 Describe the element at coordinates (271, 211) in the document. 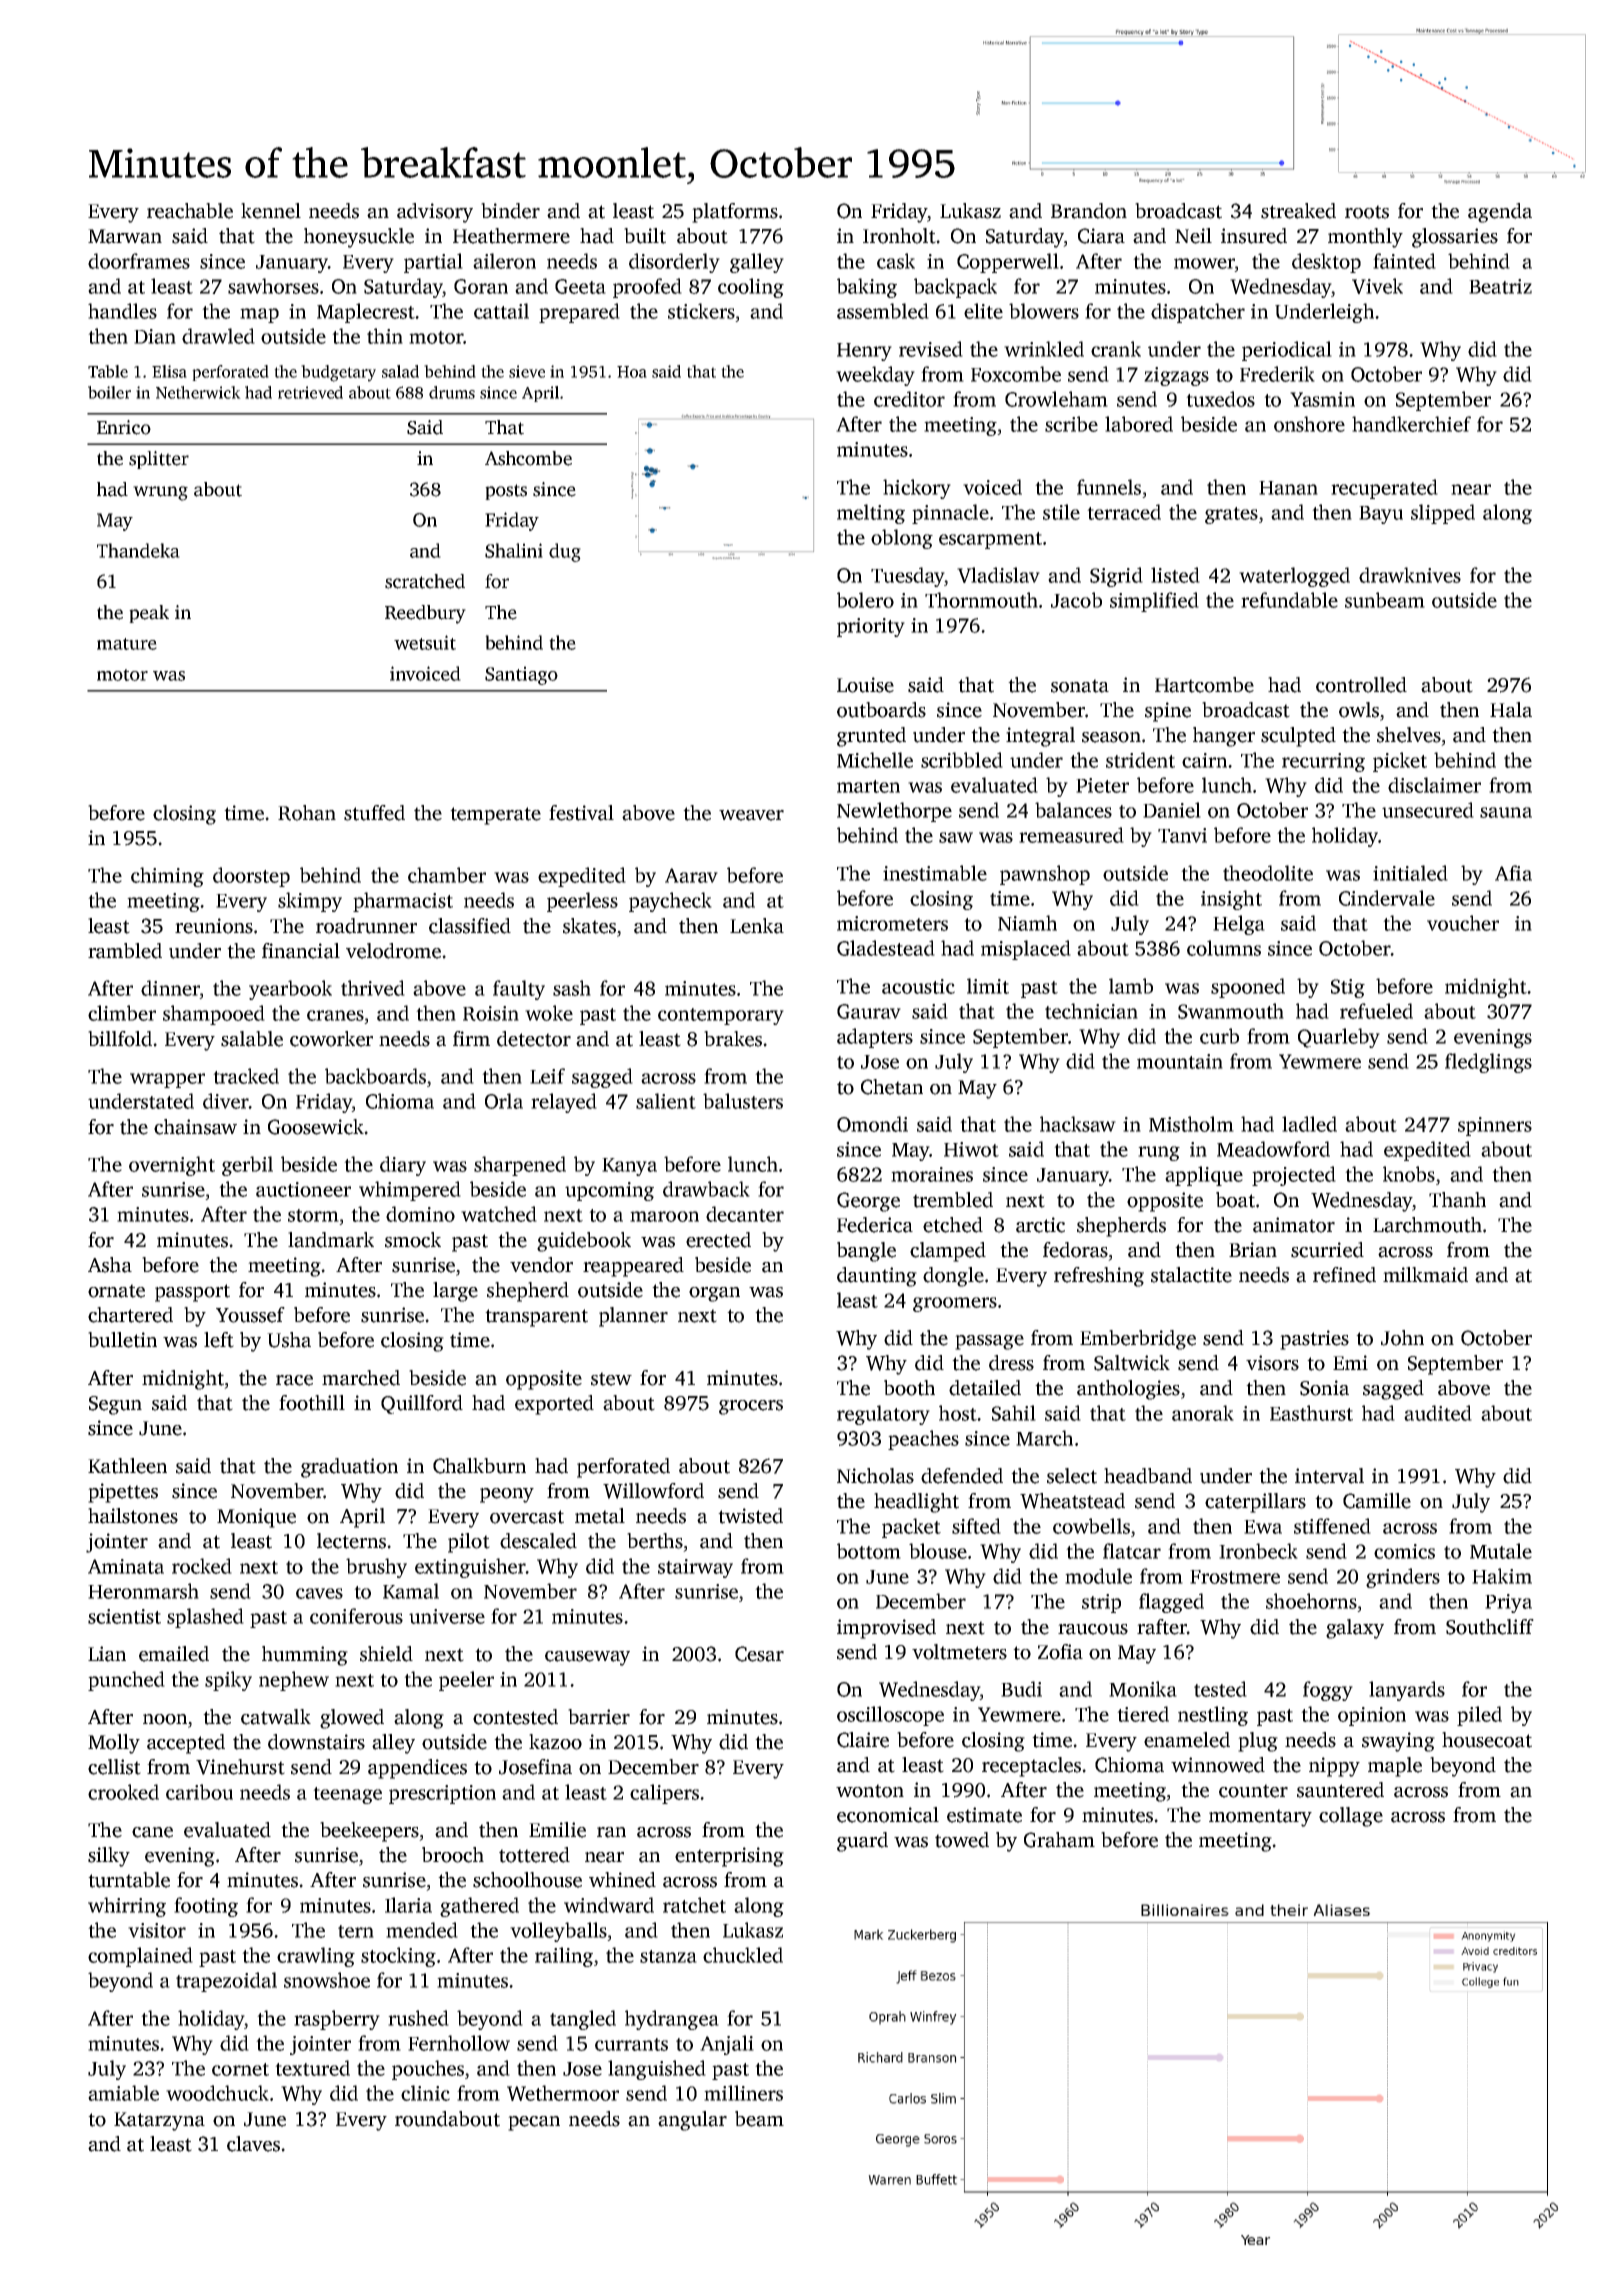

I see `kennel` at that location.
